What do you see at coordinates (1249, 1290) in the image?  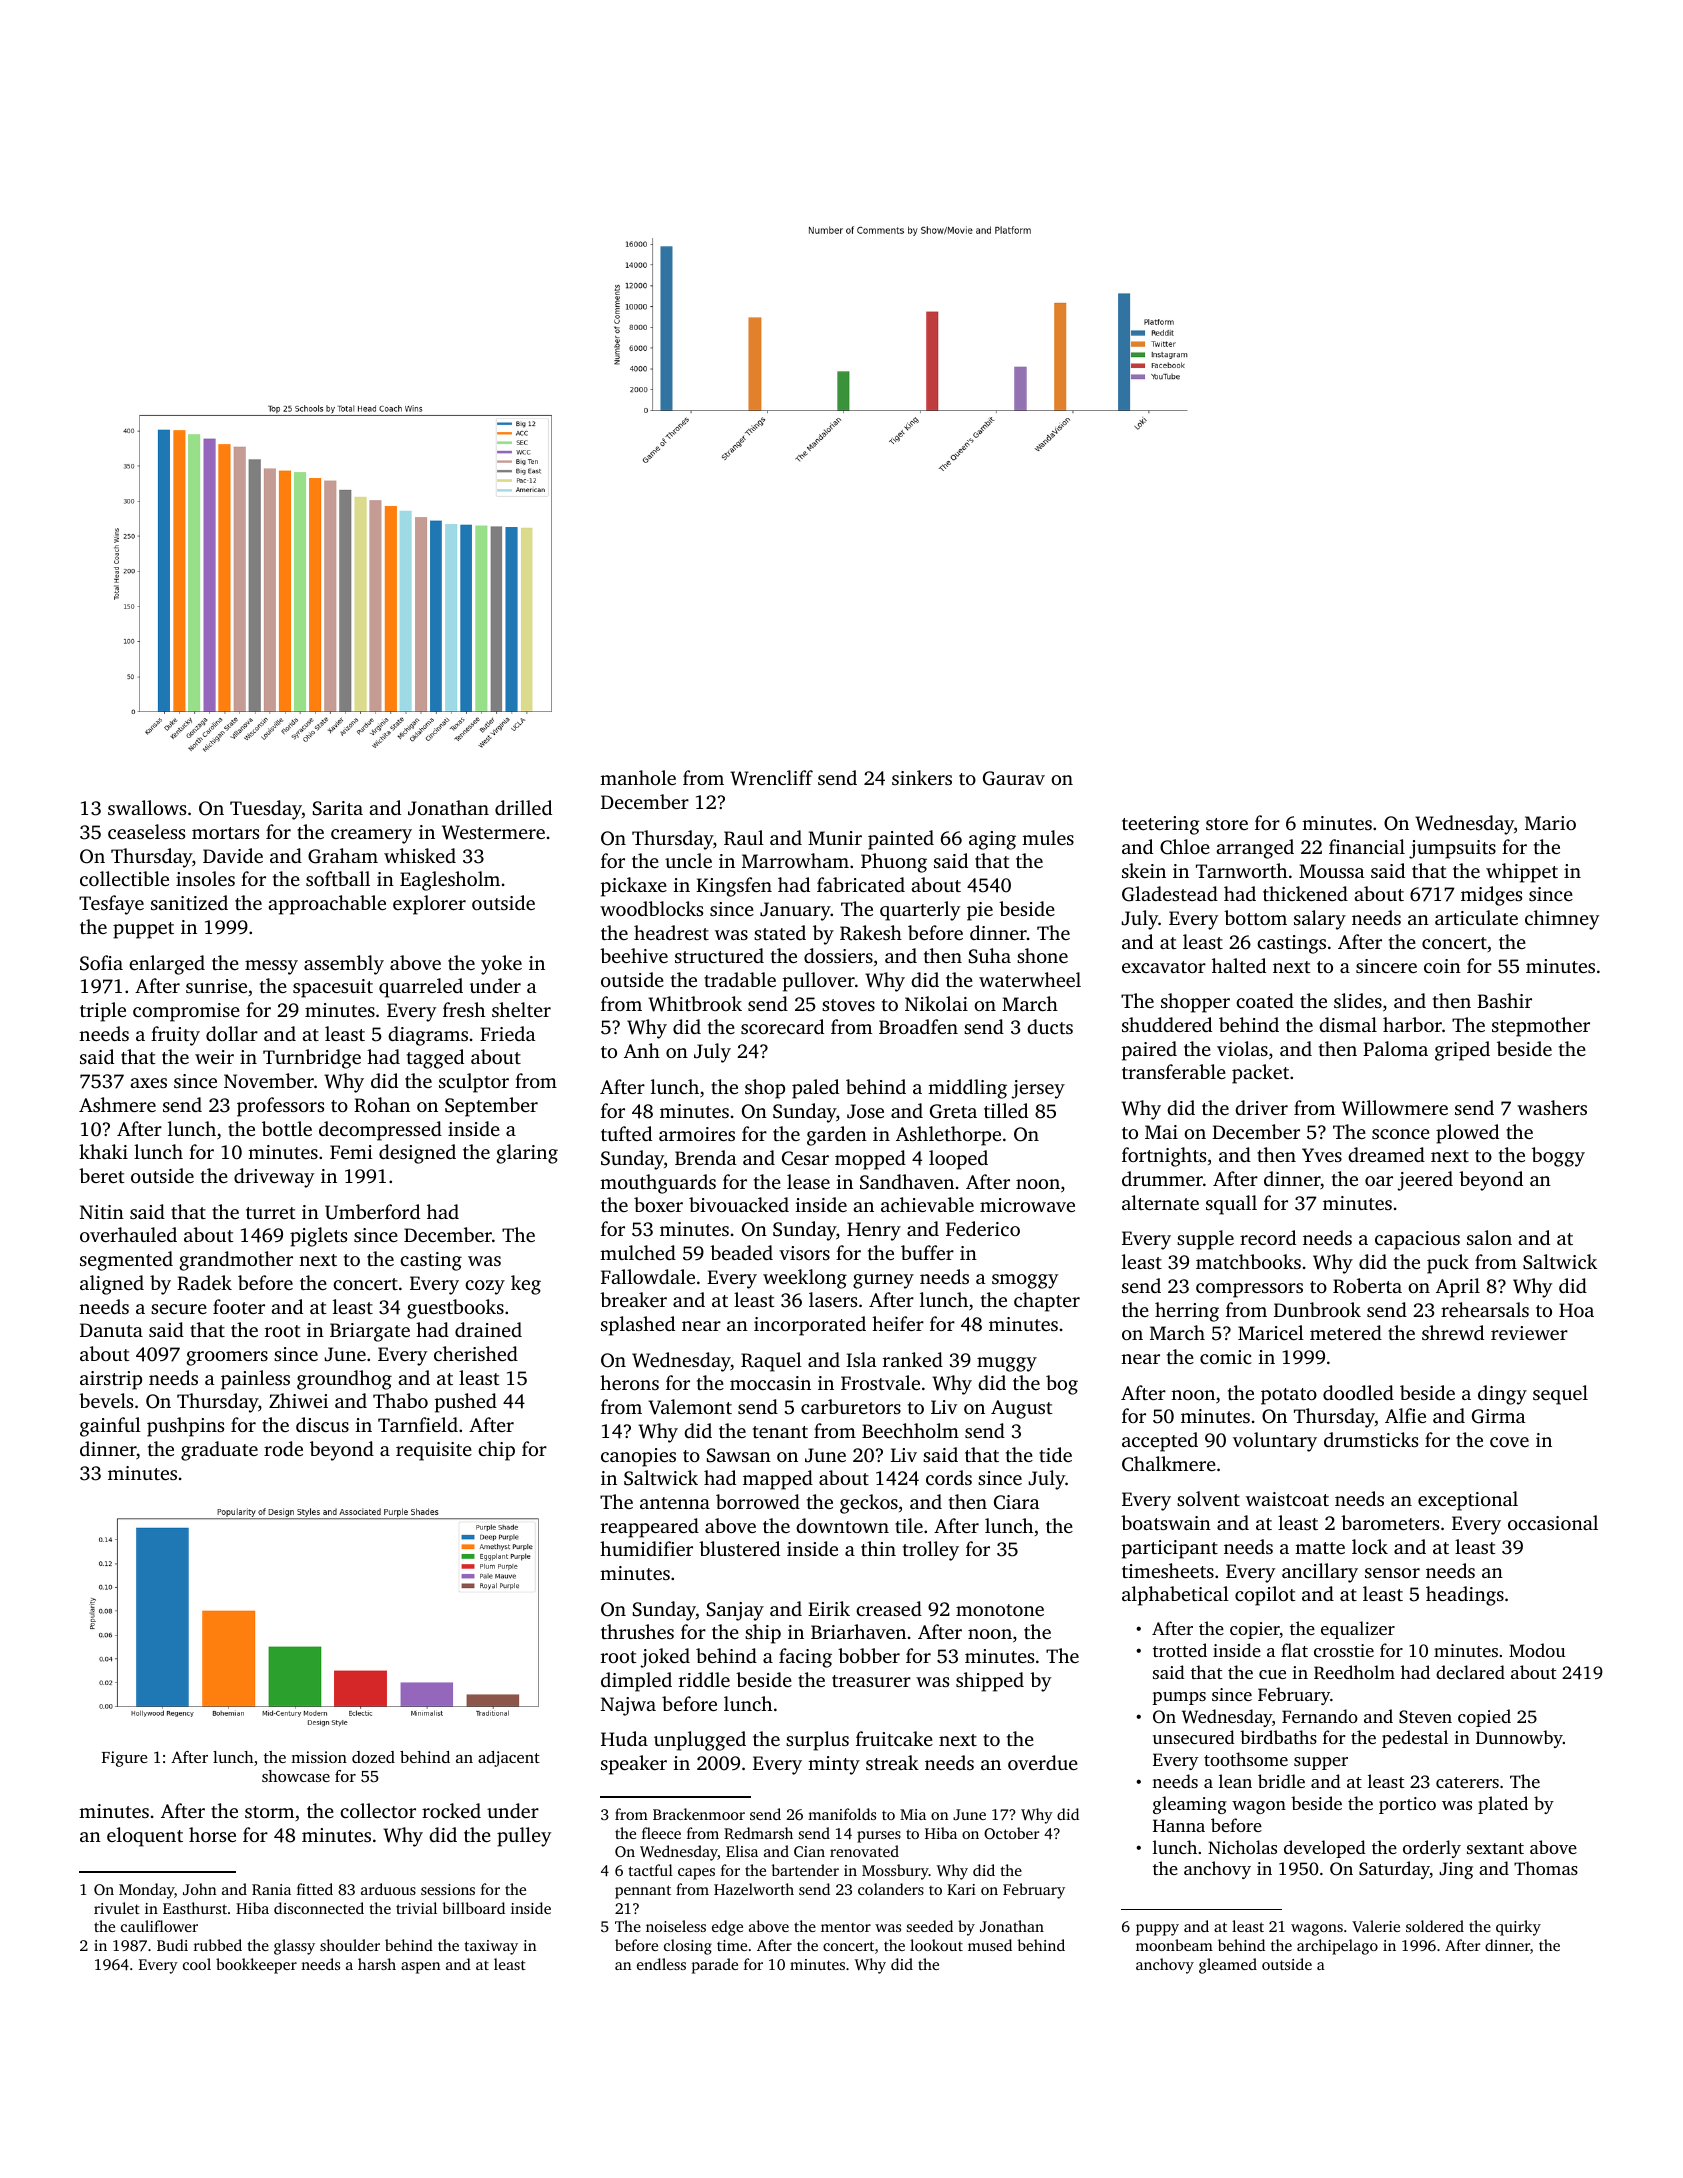 I see `compressors` at bounding box center [1249, 1290].
